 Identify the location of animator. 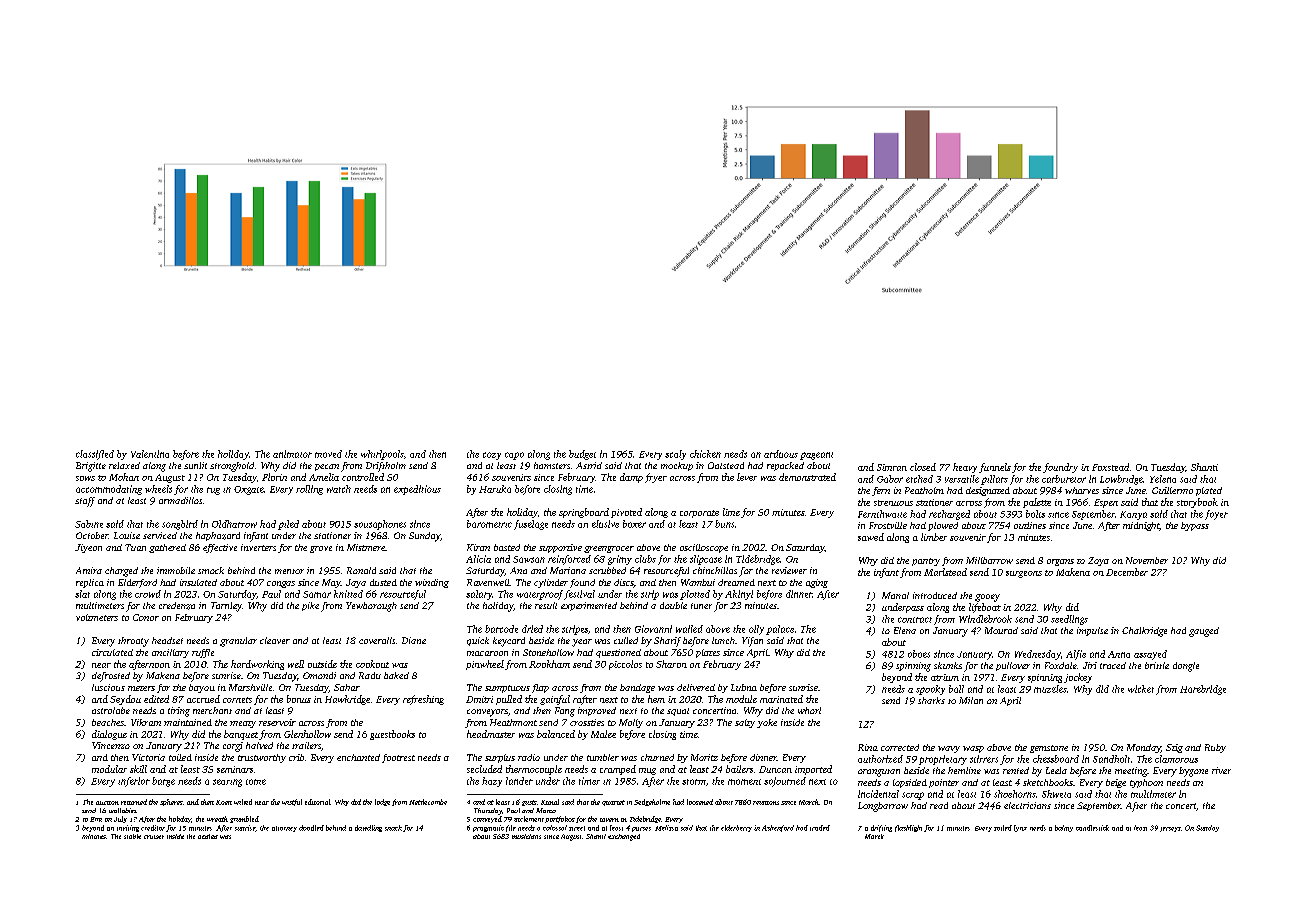
(292, 454).
